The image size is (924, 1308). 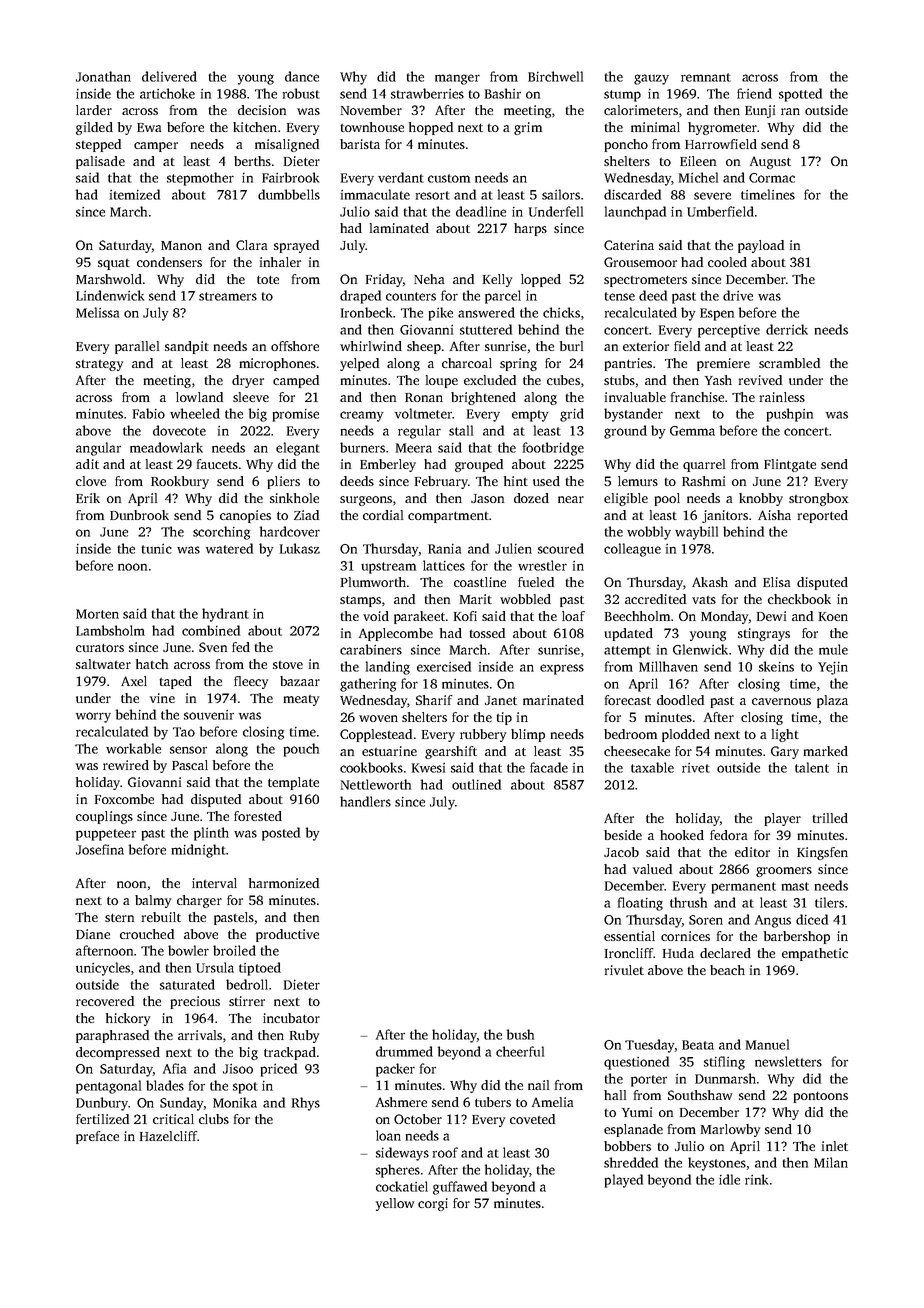 I want to click on camper, so click(x=156, y=147).
